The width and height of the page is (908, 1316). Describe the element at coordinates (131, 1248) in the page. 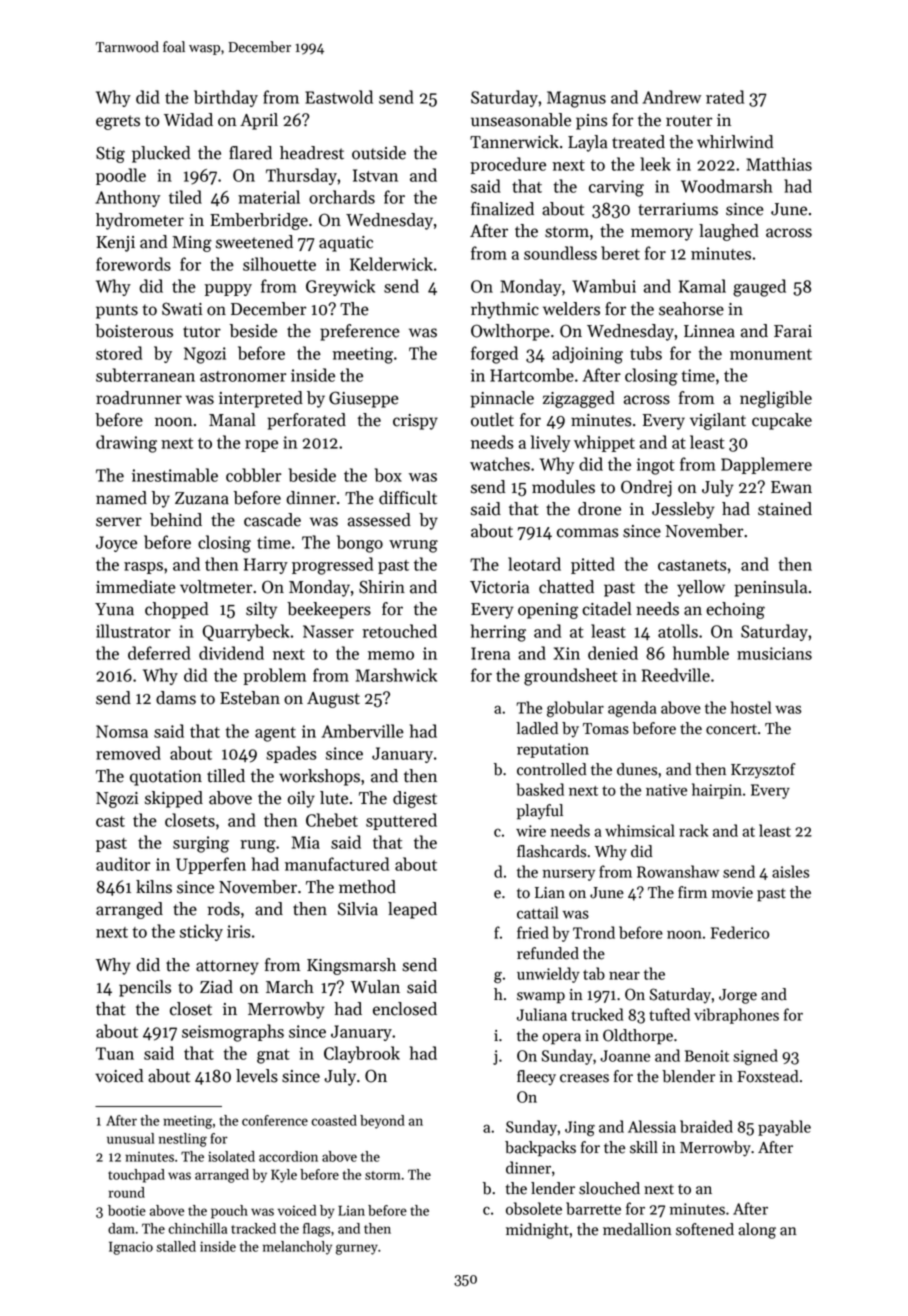

I see `Ignacio` at that location.
